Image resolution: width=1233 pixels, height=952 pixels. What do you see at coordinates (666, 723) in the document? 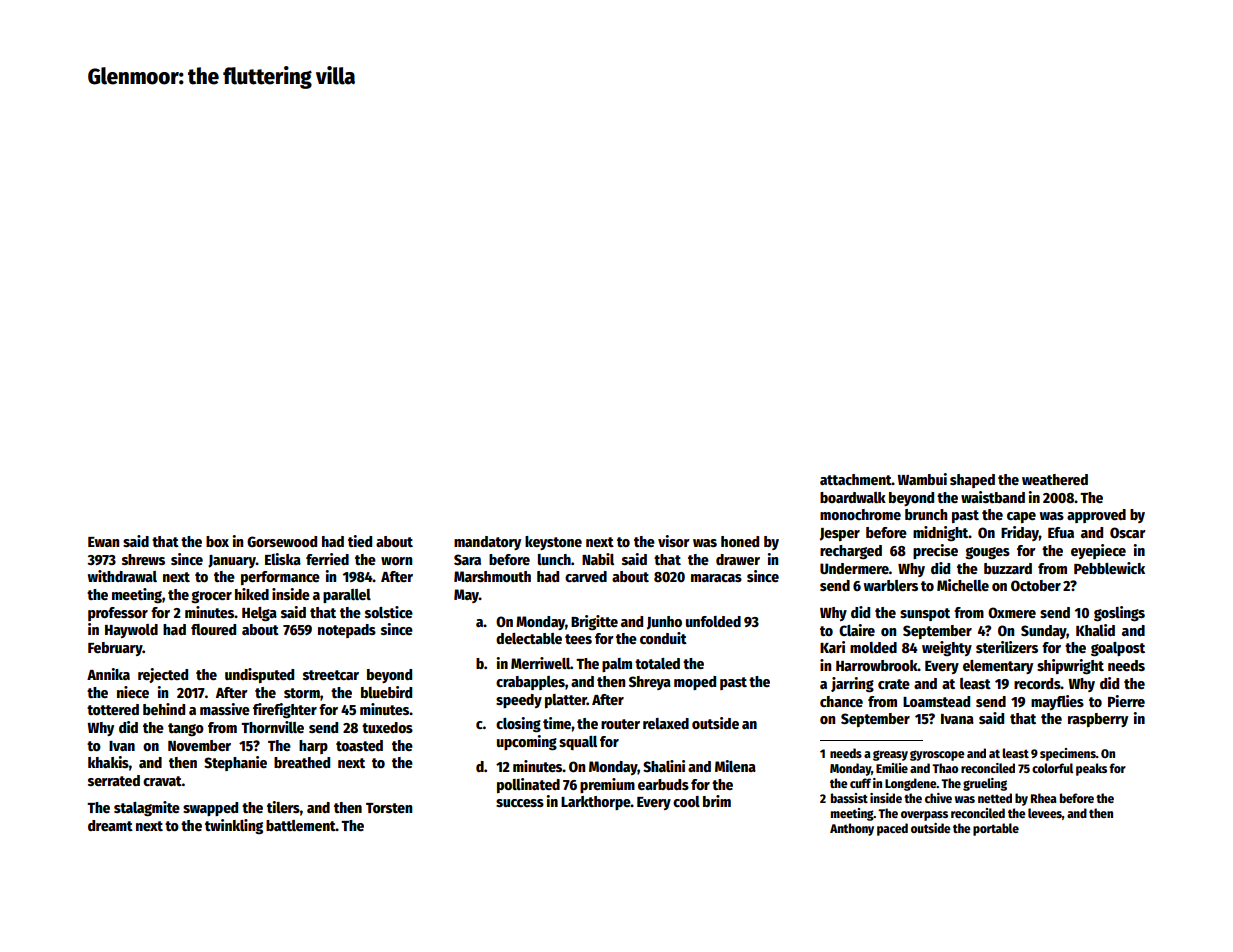
I see `relaxed` at bounding box center [666, 723].
